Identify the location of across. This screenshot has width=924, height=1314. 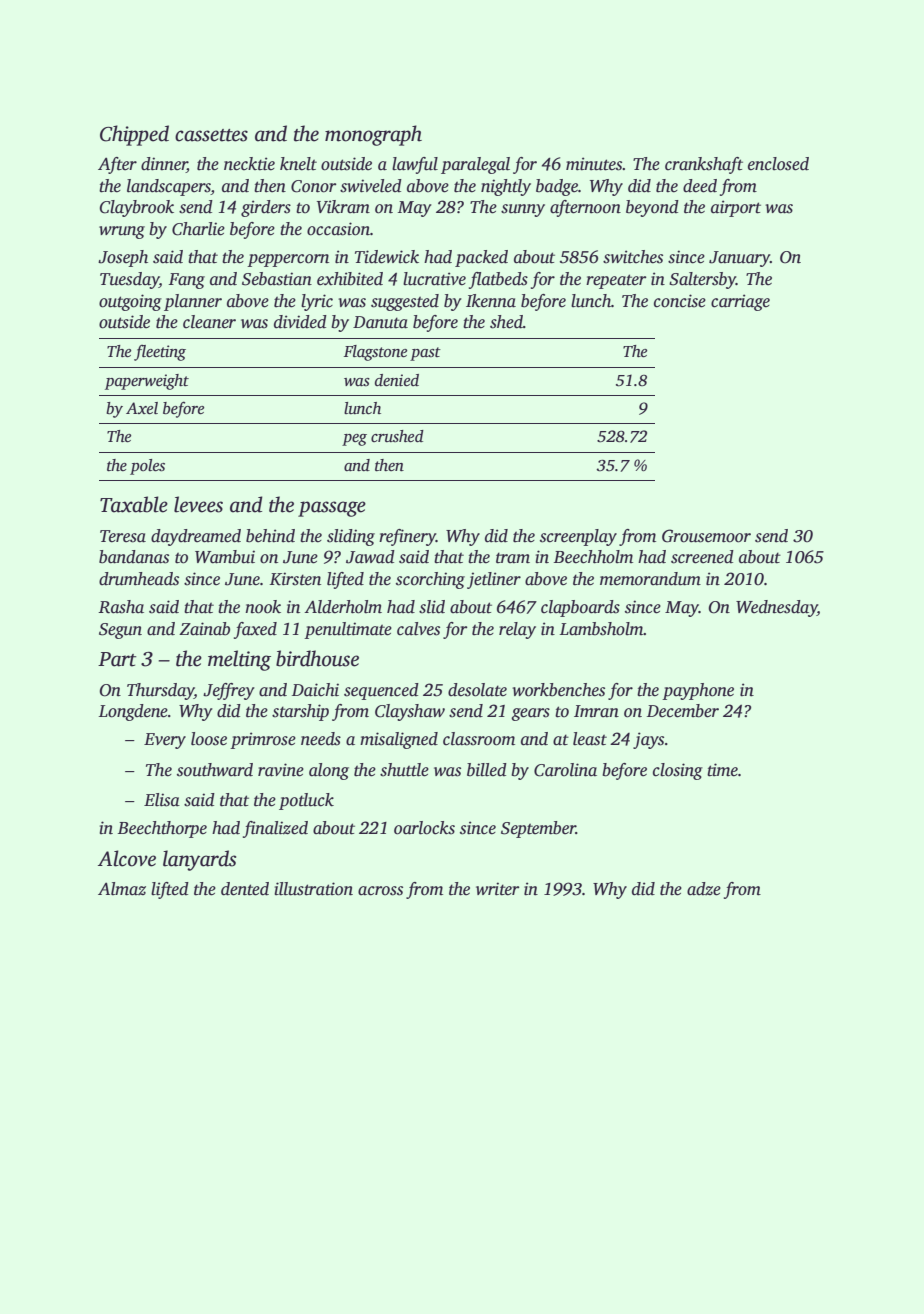
(380, 891).
